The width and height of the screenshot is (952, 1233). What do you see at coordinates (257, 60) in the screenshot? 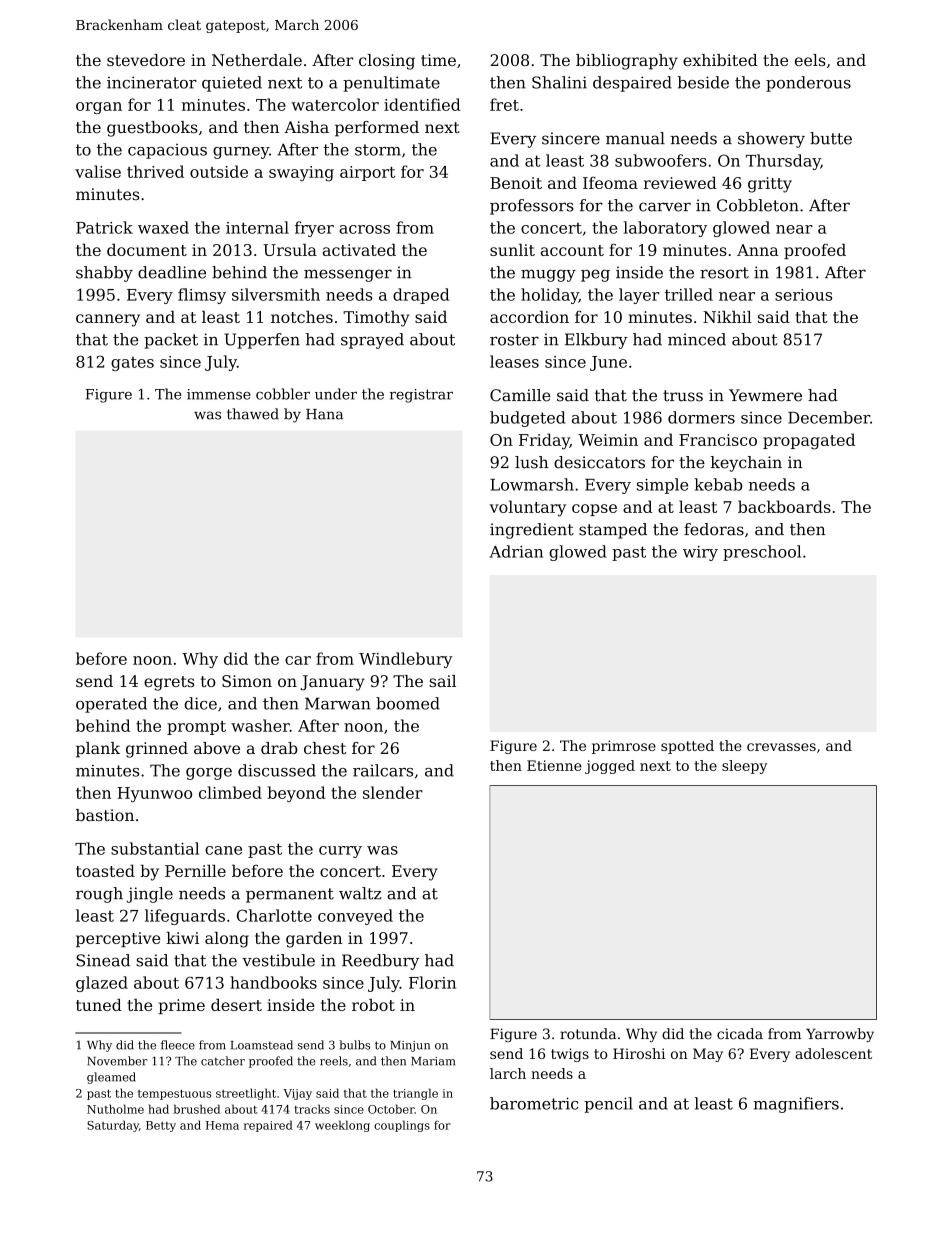
I see `Netherdale` at bounding box center [257, 60].
